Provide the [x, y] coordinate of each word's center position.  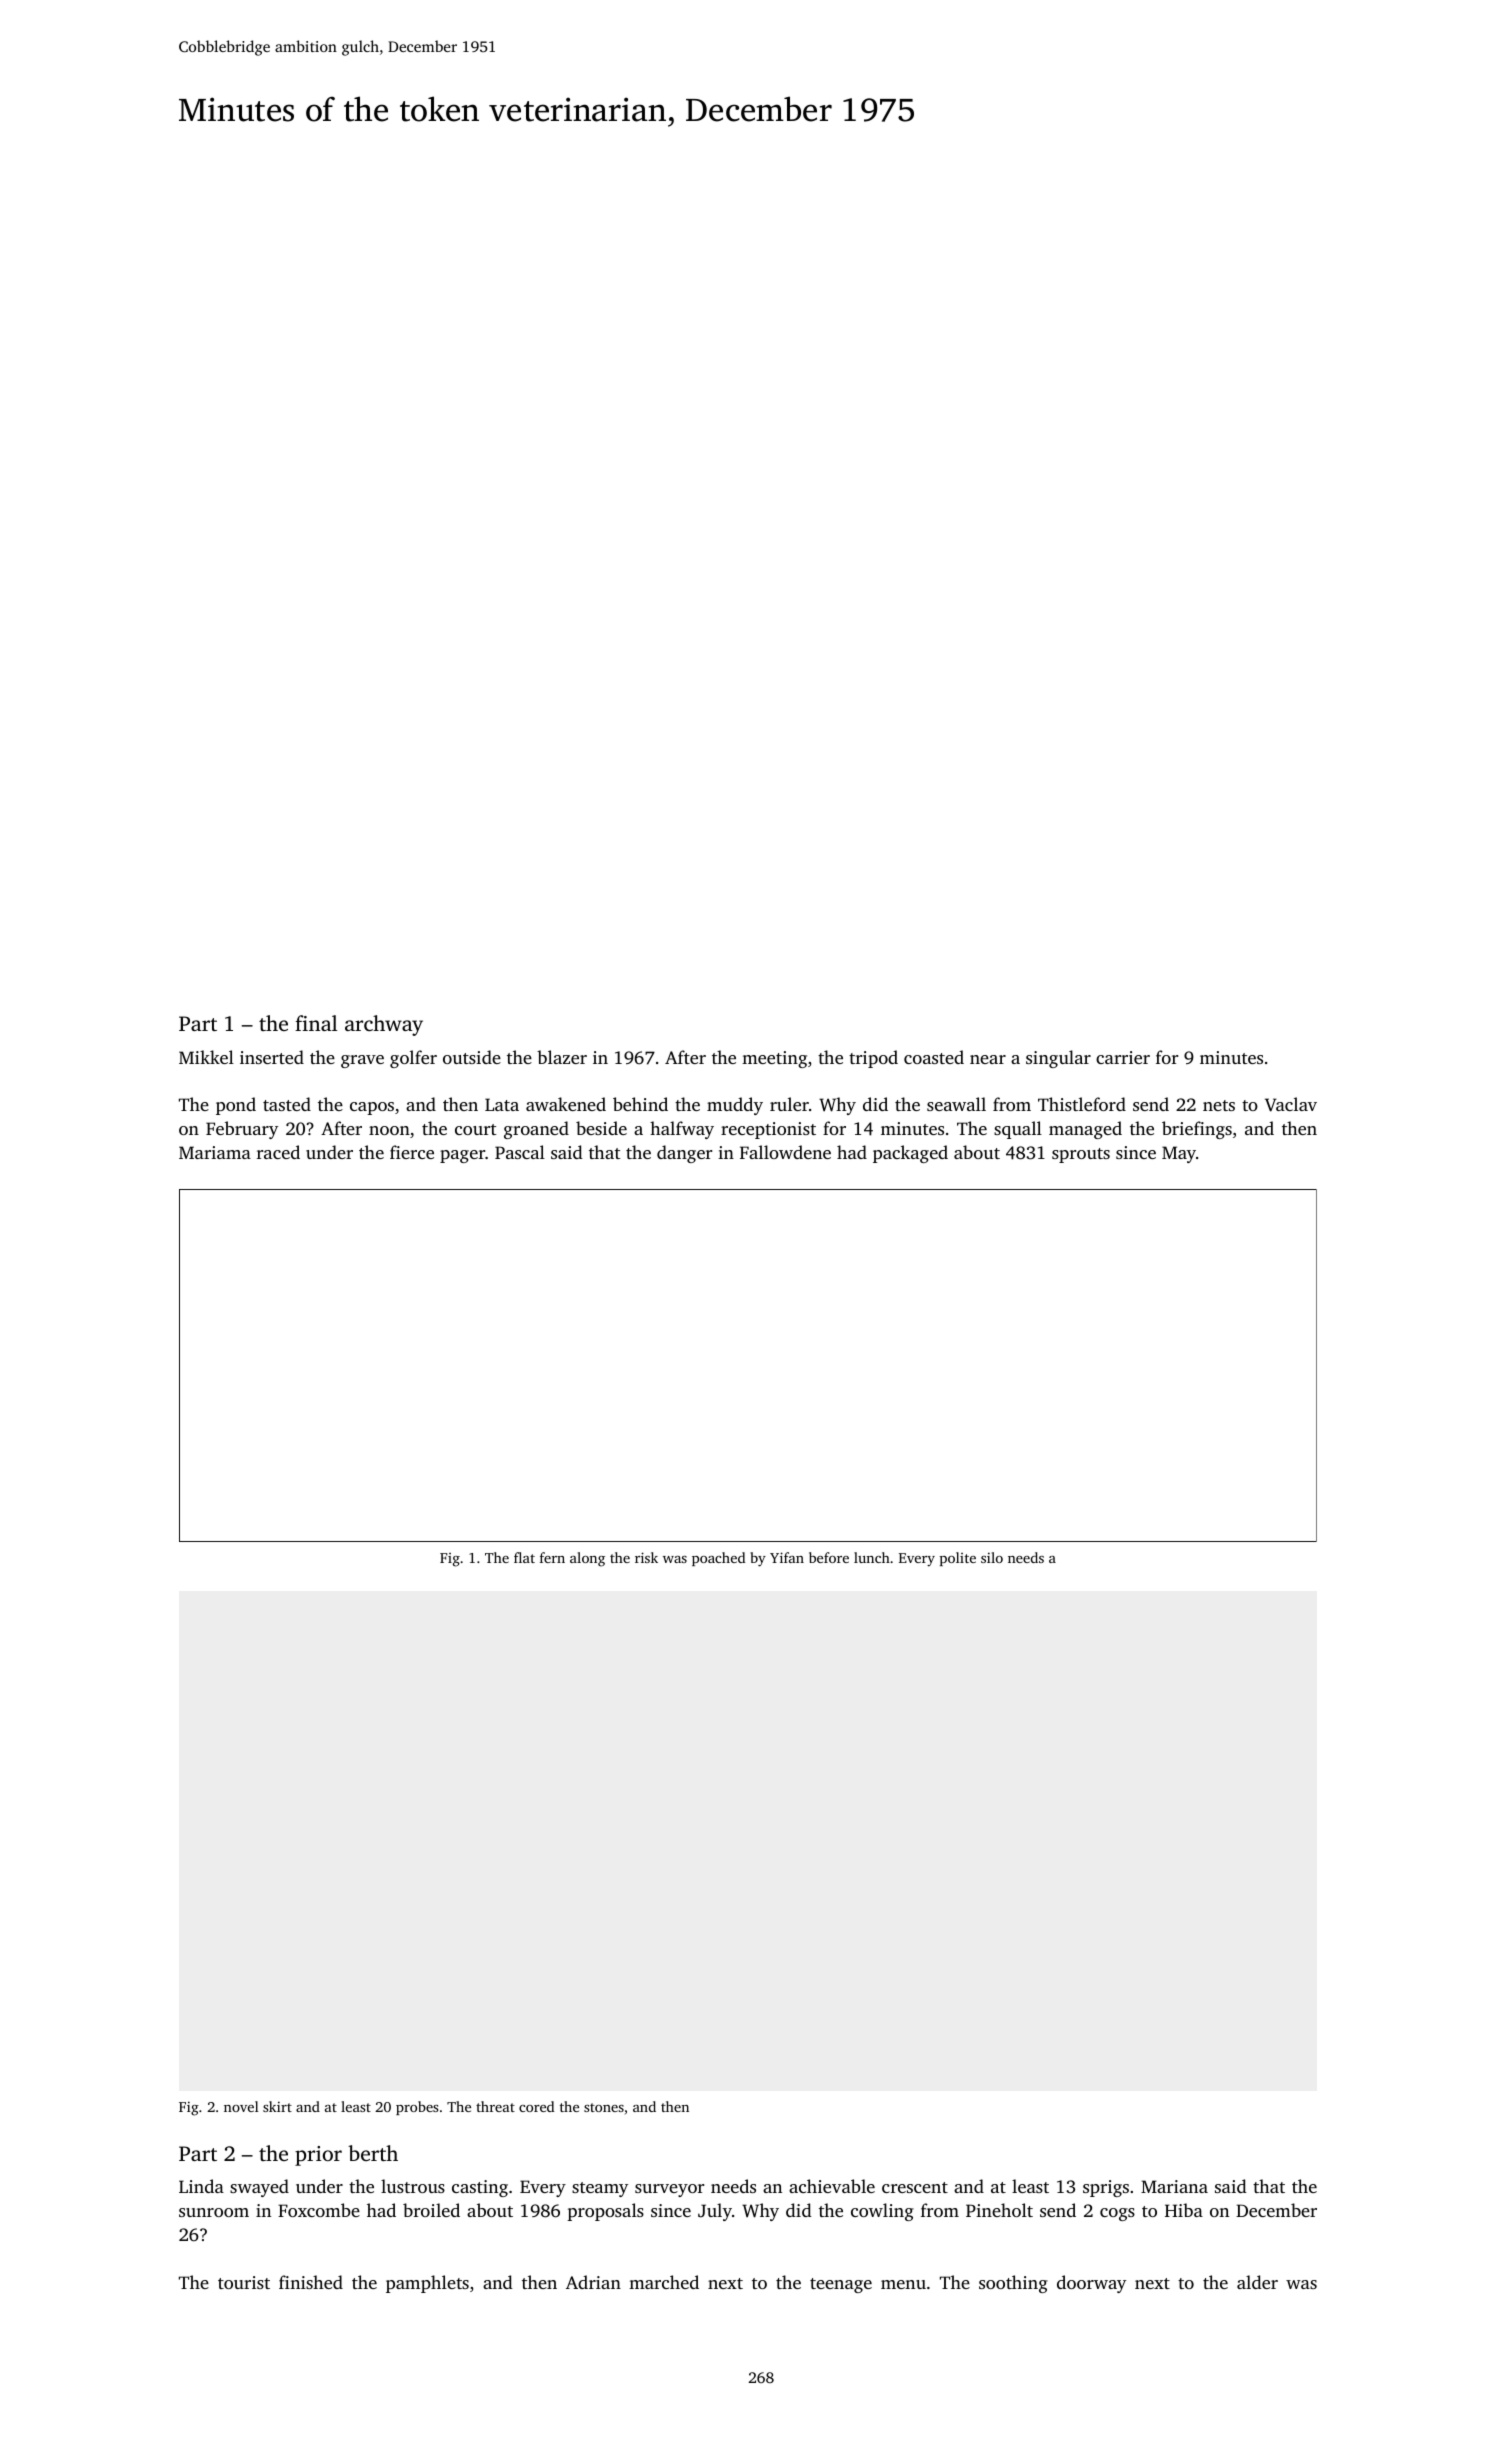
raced [278, 1152]
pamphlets [427, 2284]
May [1179, 1154]
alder [1257, 2282]
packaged [910, 1154]
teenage [841, 2285]
